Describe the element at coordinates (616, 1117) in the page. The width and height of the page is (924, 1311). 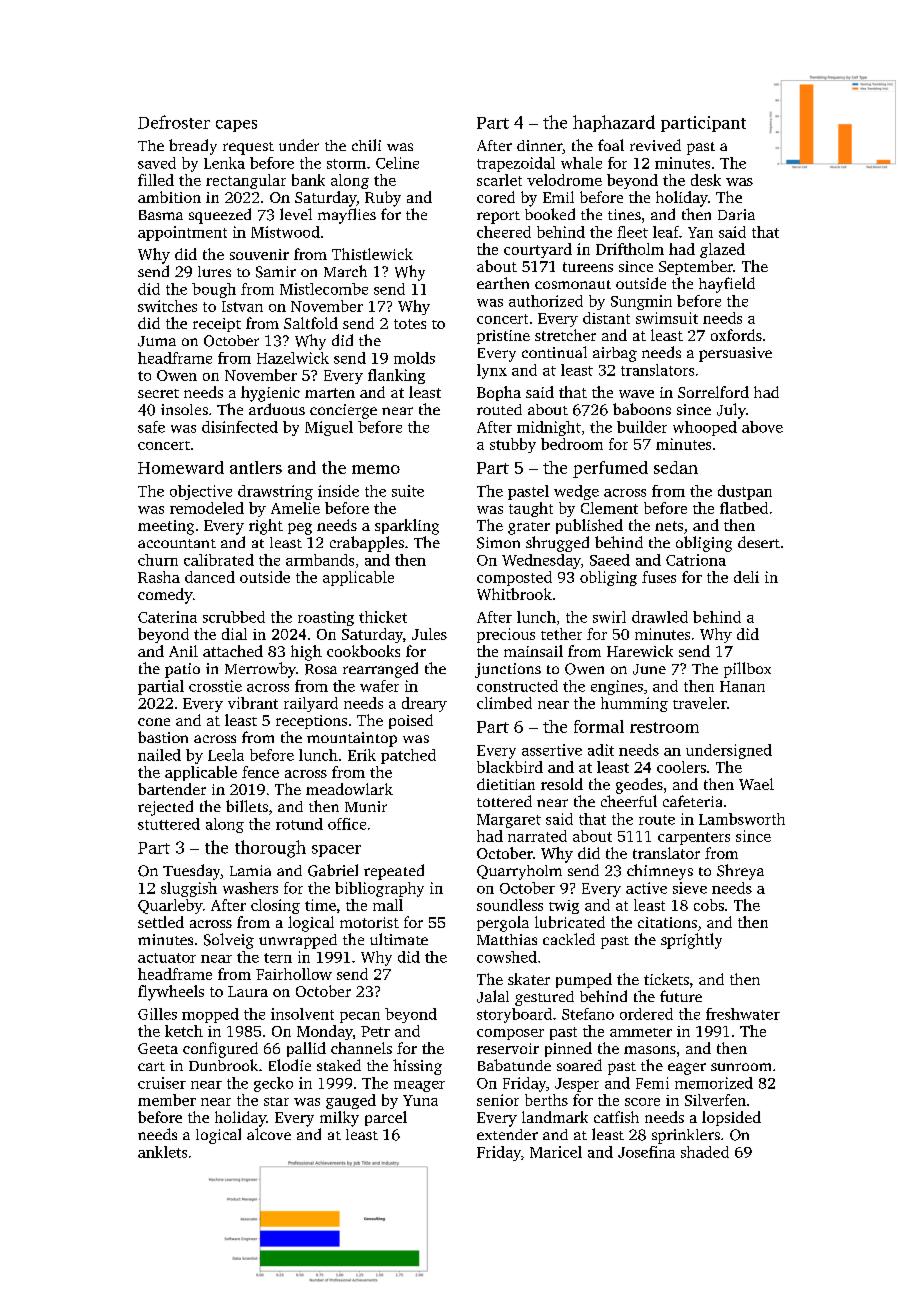
I see `catfish` at that location.
